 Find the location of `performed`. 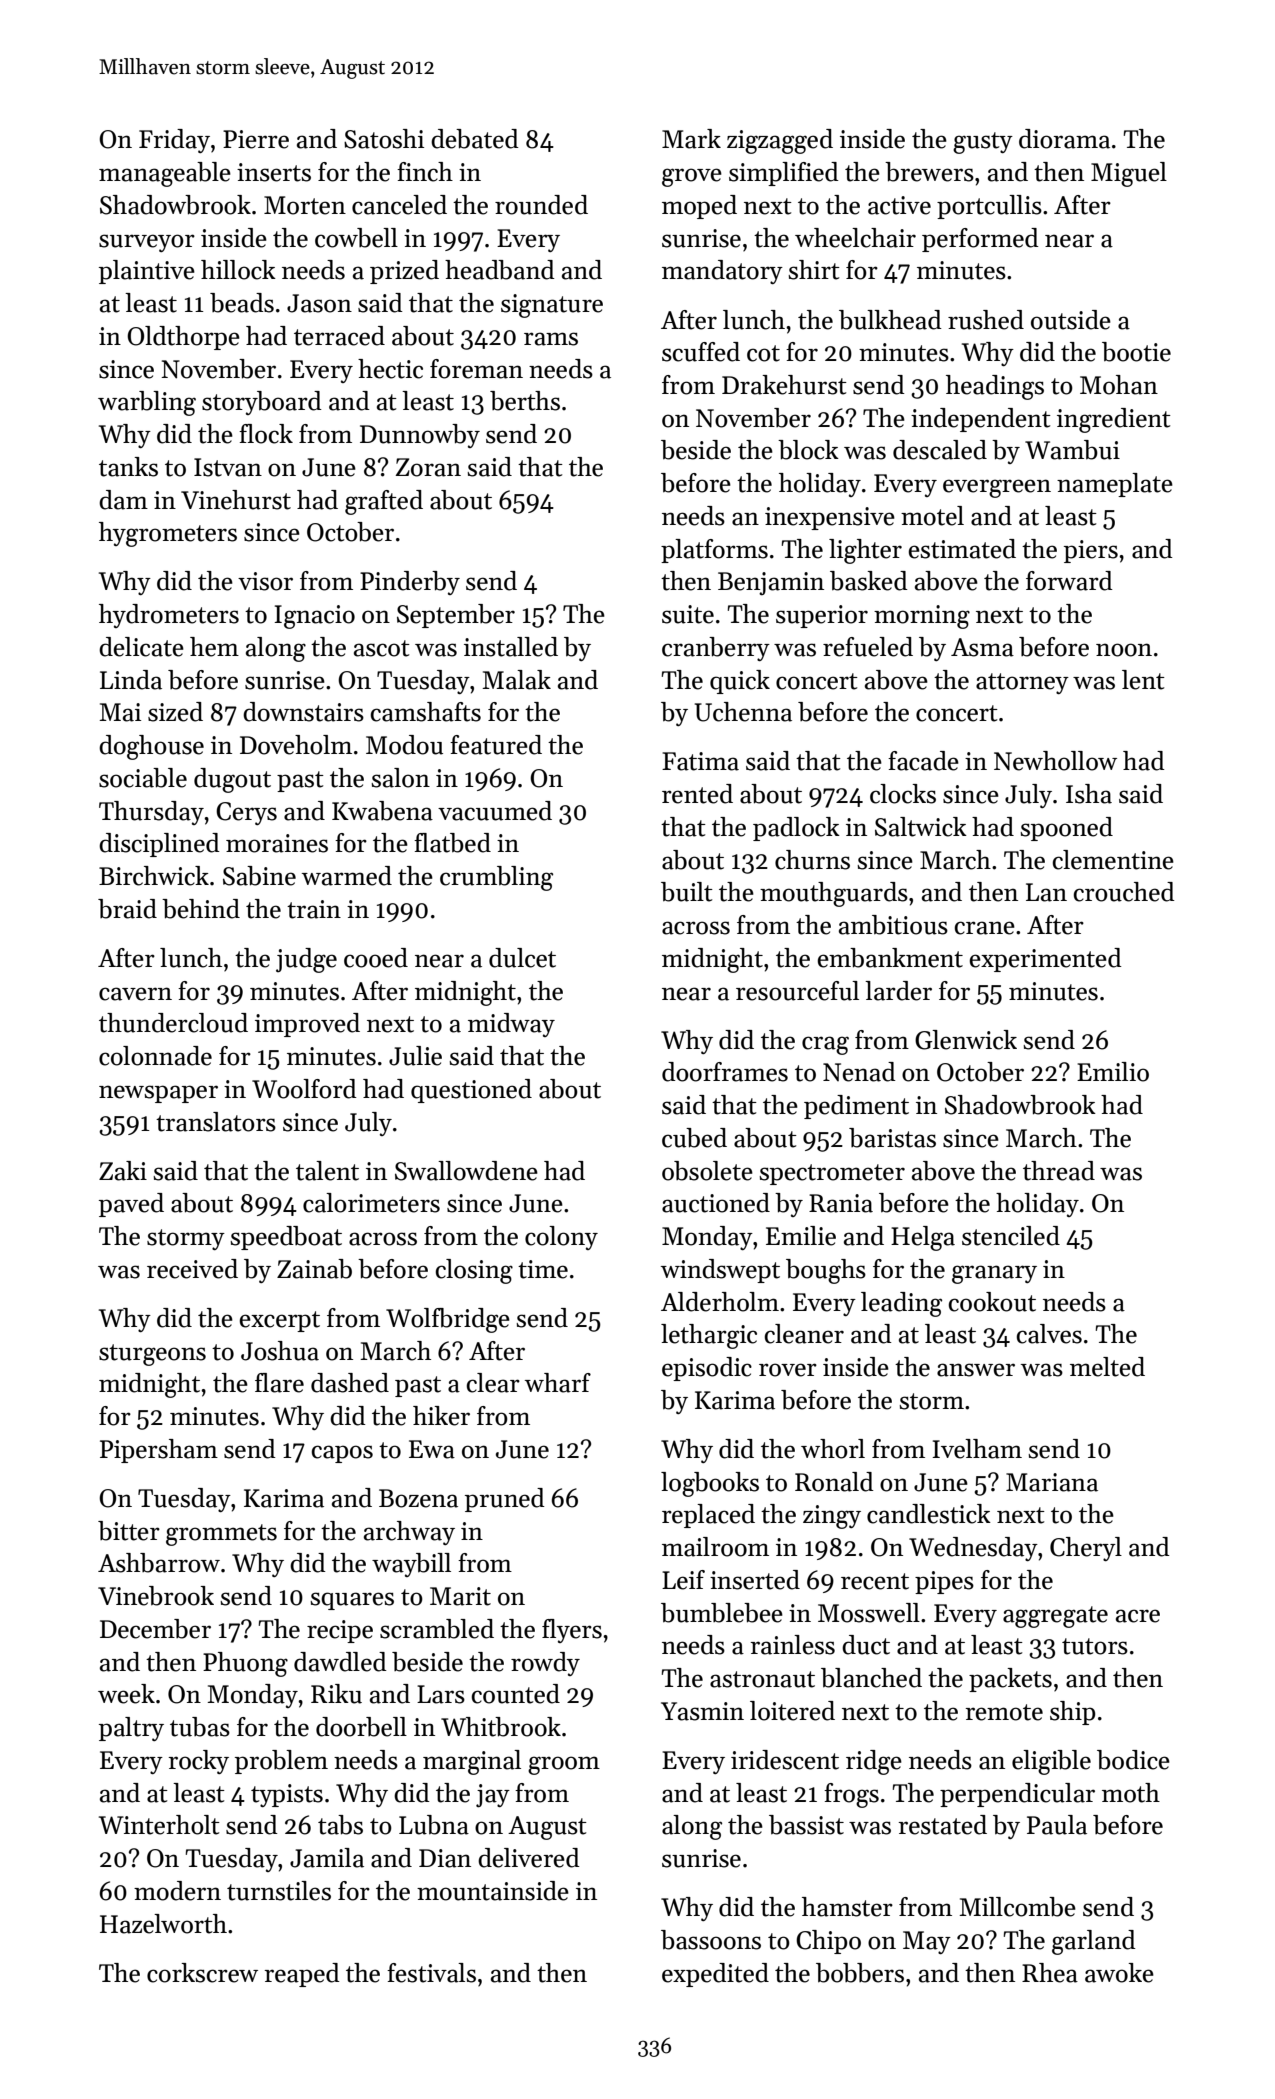

performed is located at coordinates (980, 240).
